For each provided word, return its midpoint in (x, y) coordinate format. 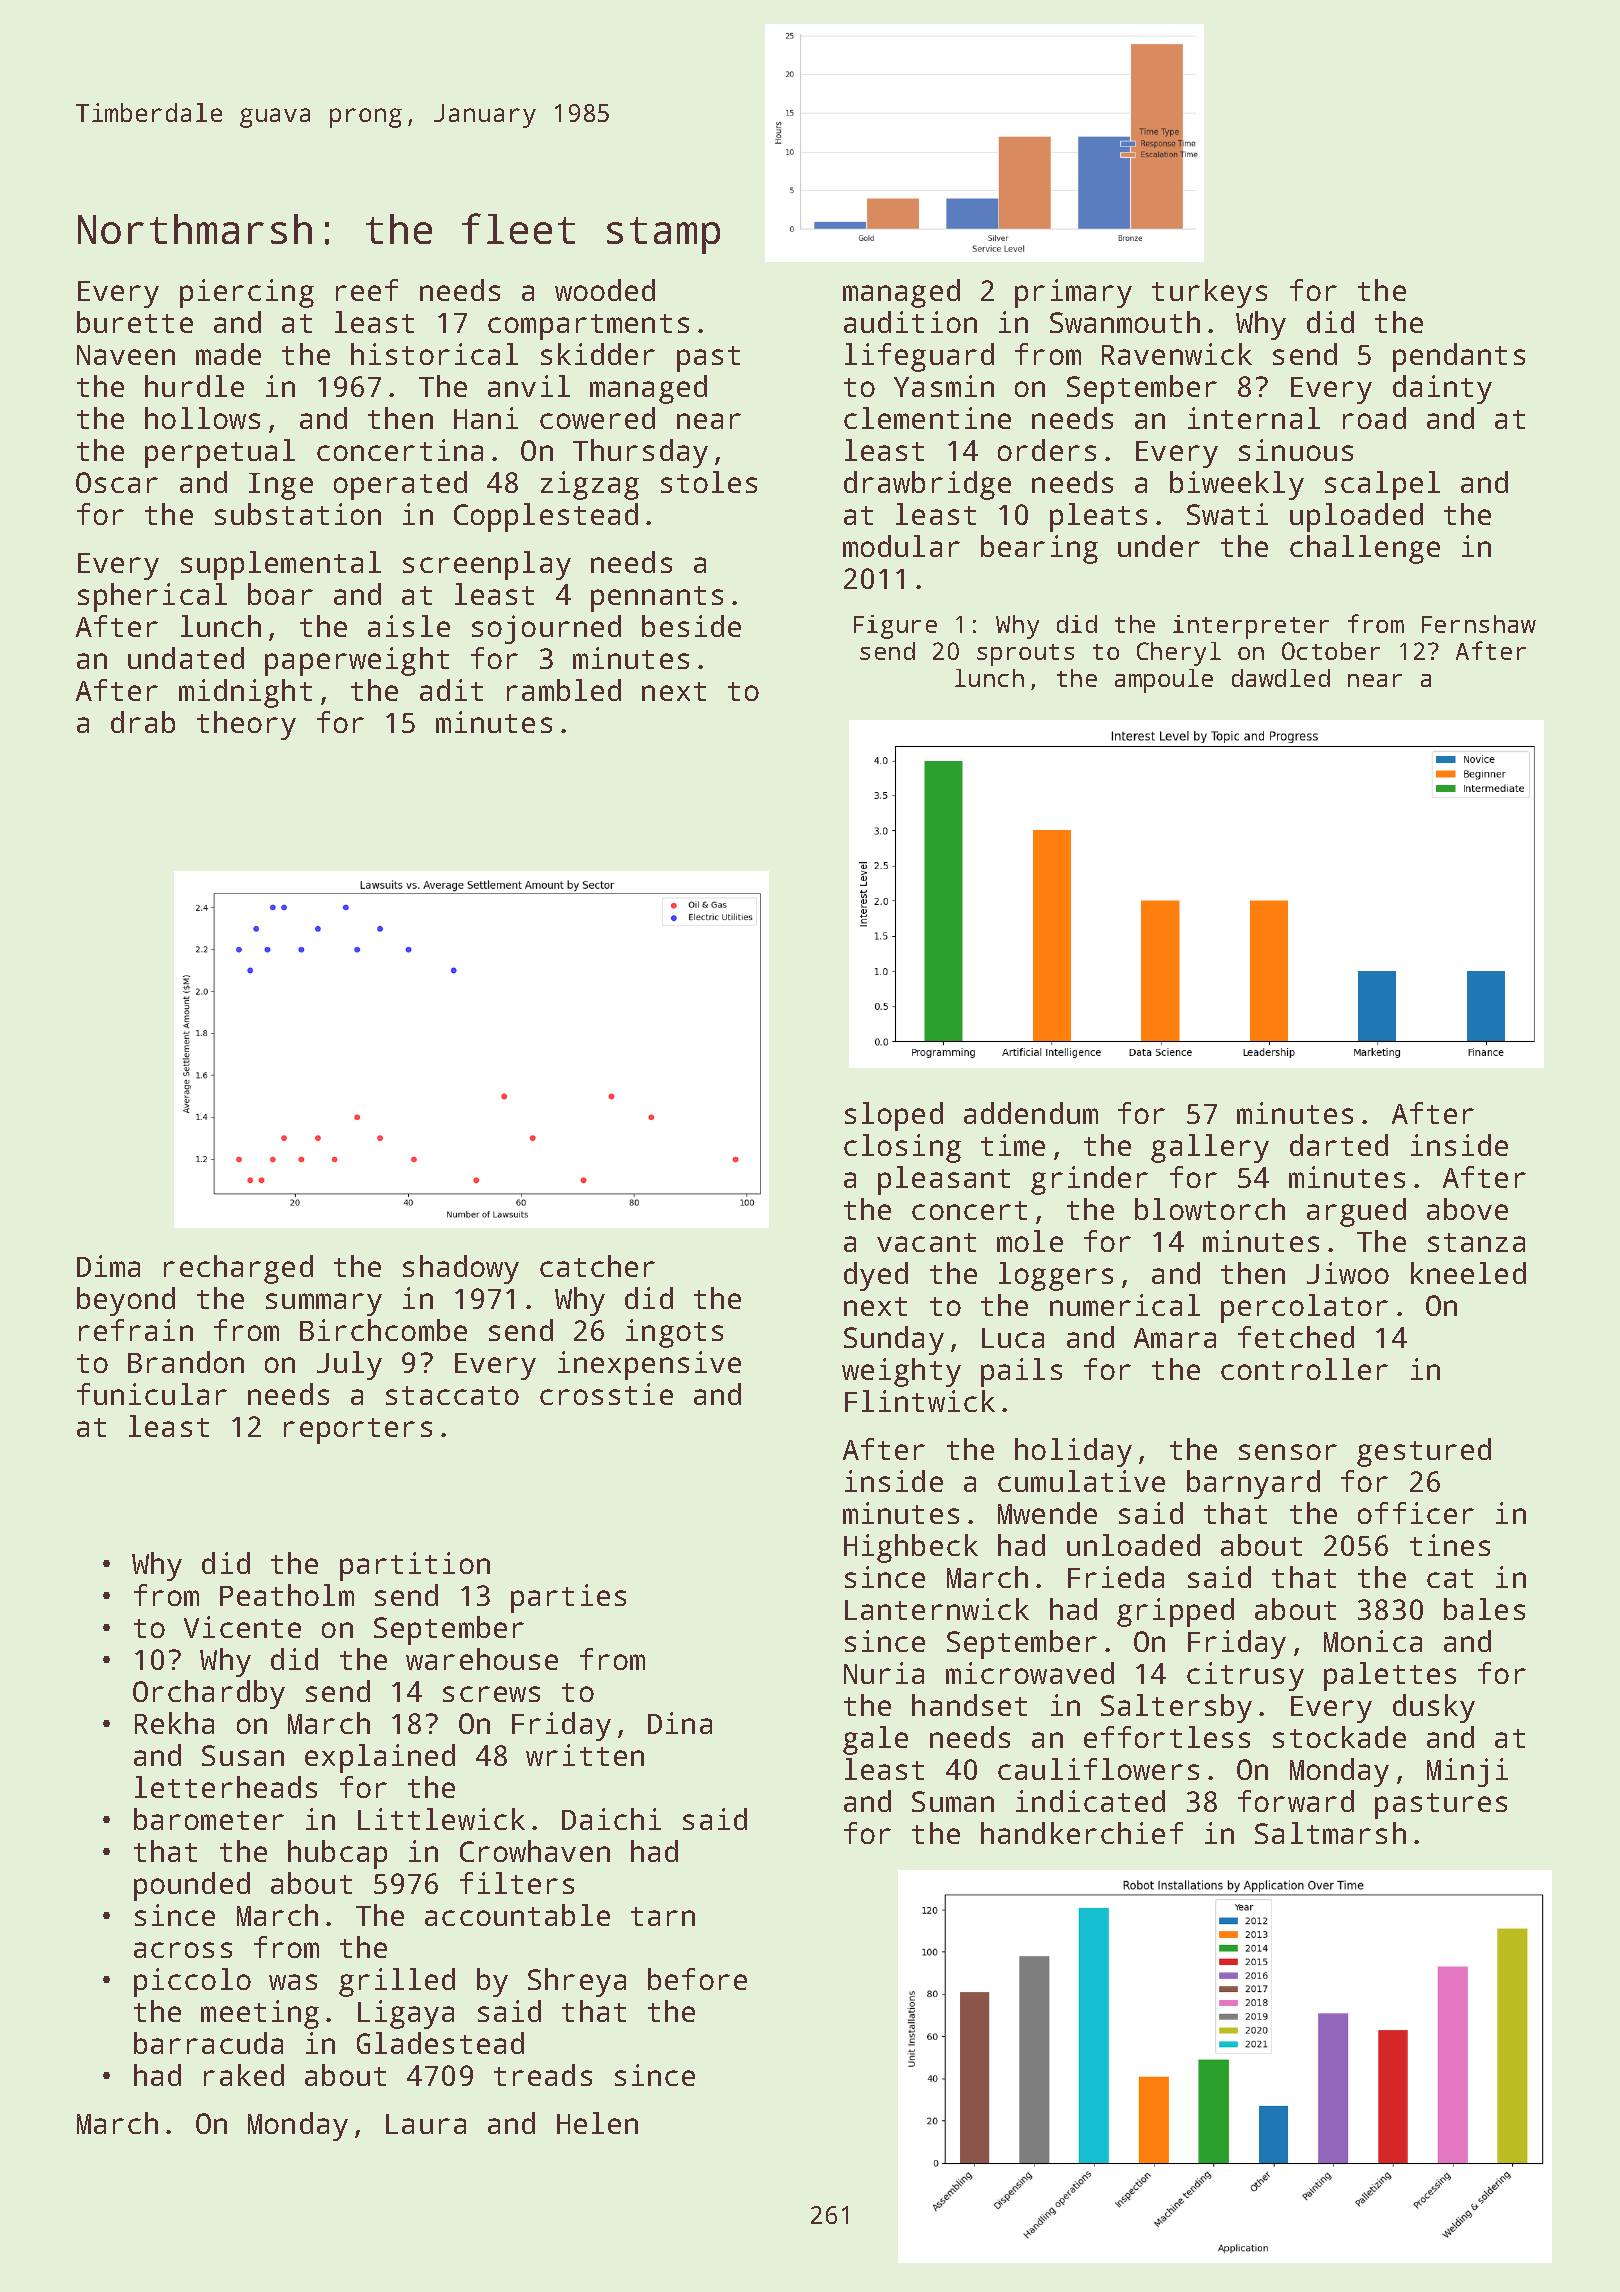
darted (1339, 1145)
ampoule (1164, 681)
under (1159, 546)
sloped (894, 1116)
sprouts (1025, 655)
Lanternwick (937, 1609)
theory (246, 725)
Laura (426, 2124)
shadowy (461, 1269)
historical (434, 354)
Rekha (174, 1723)
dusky (1434, 1708)
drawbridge (927, 485)
